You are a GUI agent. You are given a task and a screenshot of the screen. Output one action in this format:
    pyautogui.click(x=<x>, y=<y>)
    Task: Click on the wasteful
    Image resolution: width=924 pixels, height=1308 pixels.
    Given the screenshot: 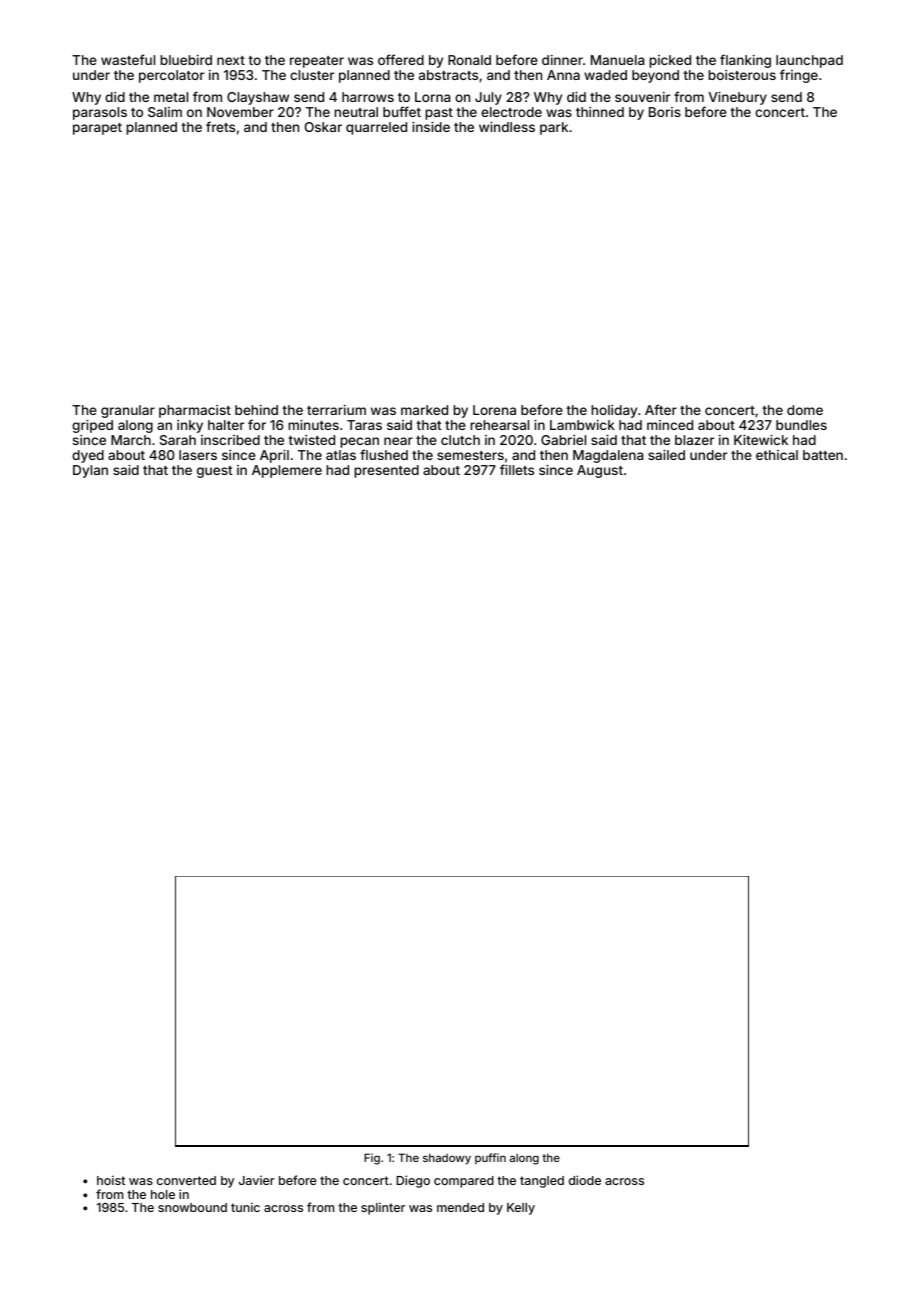 What is the action you would take?
    pyautogui.click(x=128, y=59)
